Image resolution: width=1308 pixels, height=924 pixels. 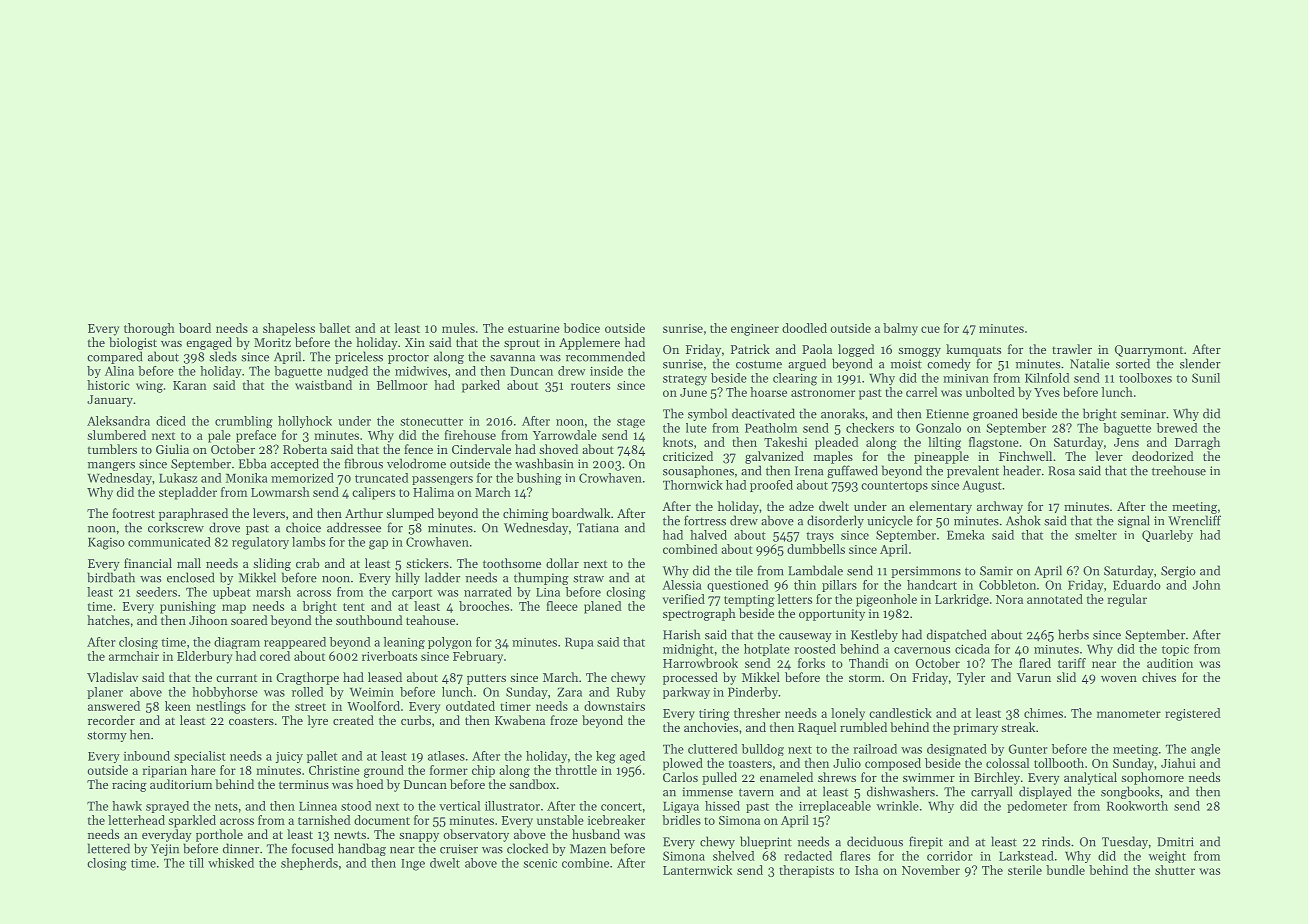 I want to click on observatory, so click(x=476, y=835).
